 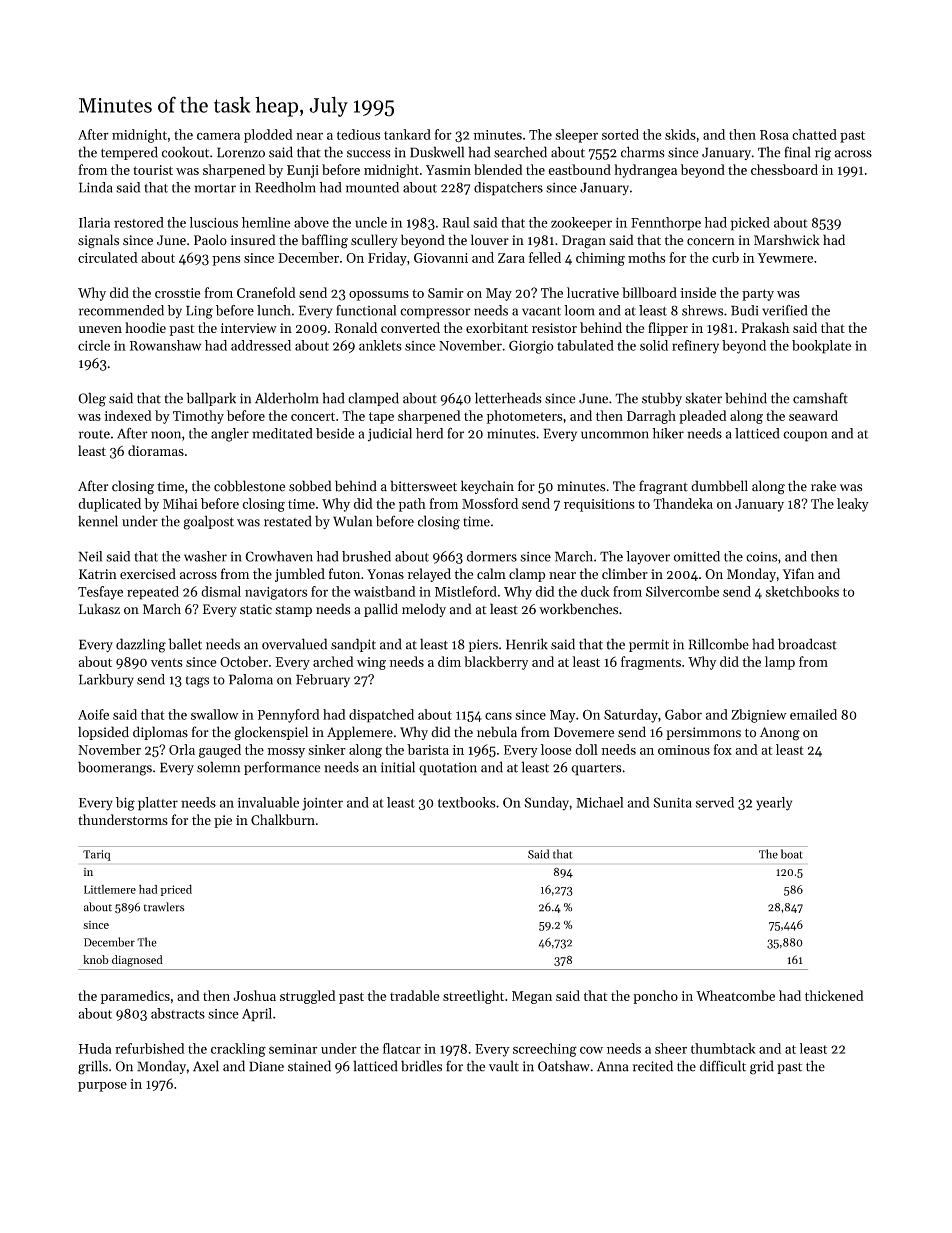 I want to click on skids, so click(x=680, y=134).
